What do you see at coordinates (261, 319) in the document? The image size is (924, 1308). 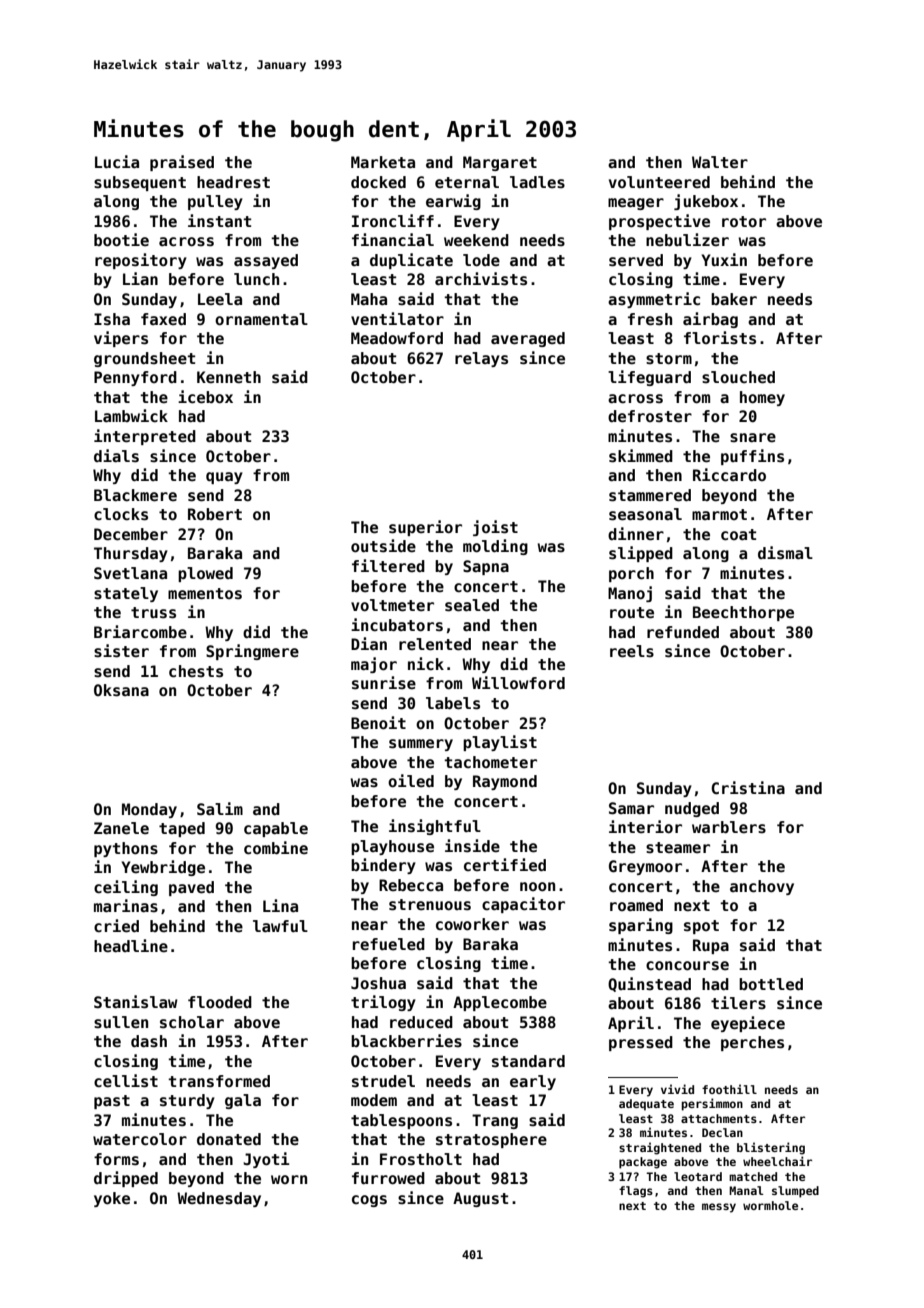 I see `ornamental` at bounding box center [261, 319].
